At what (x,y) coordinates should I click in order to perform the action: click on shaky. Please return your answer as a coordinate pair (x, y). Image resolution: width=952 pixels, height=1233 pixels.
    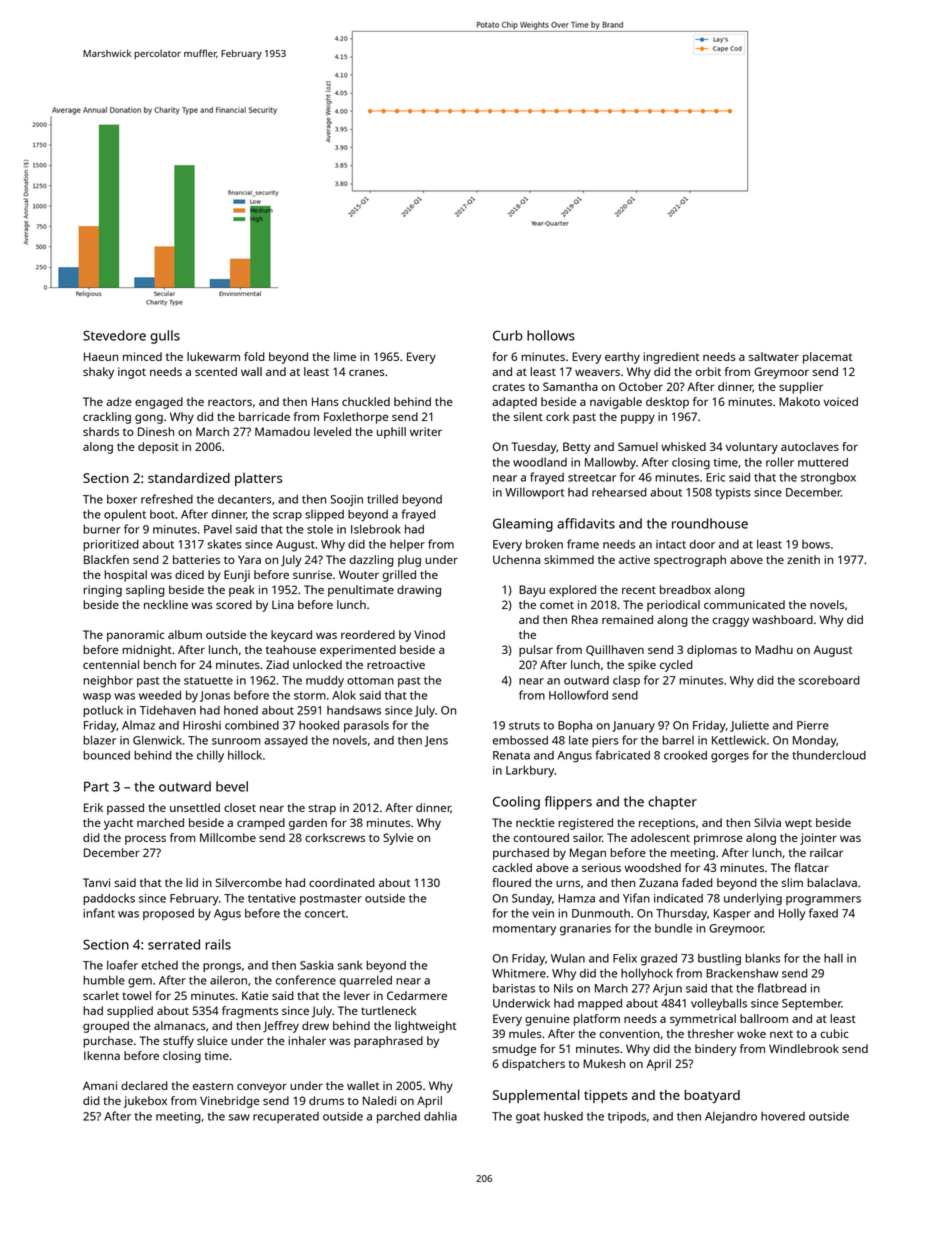
    Looking at the image, I should click on (98, 373).
